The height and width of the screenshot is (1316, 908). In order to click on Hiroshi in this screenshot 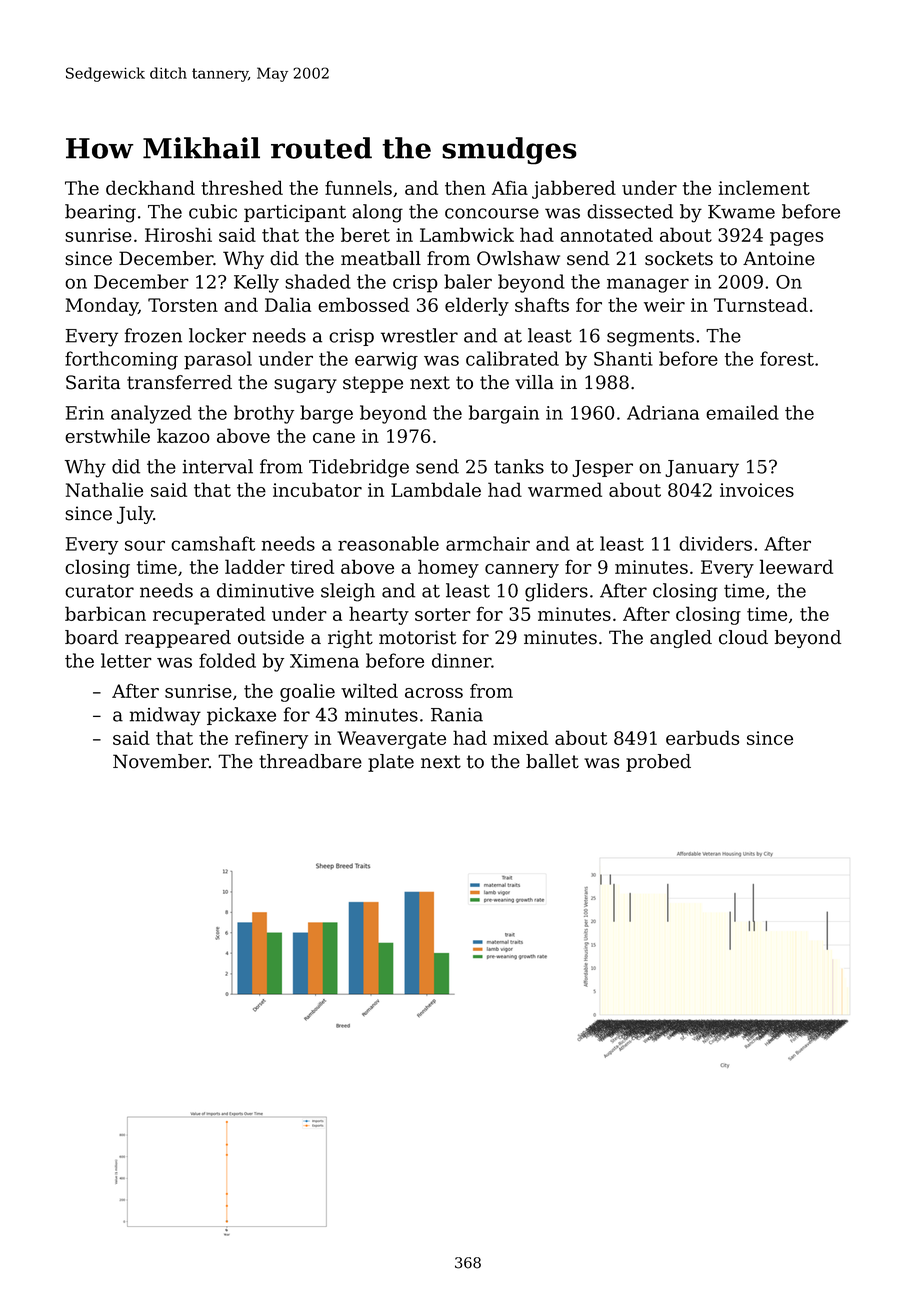, I will do `click(178, 234)`.
